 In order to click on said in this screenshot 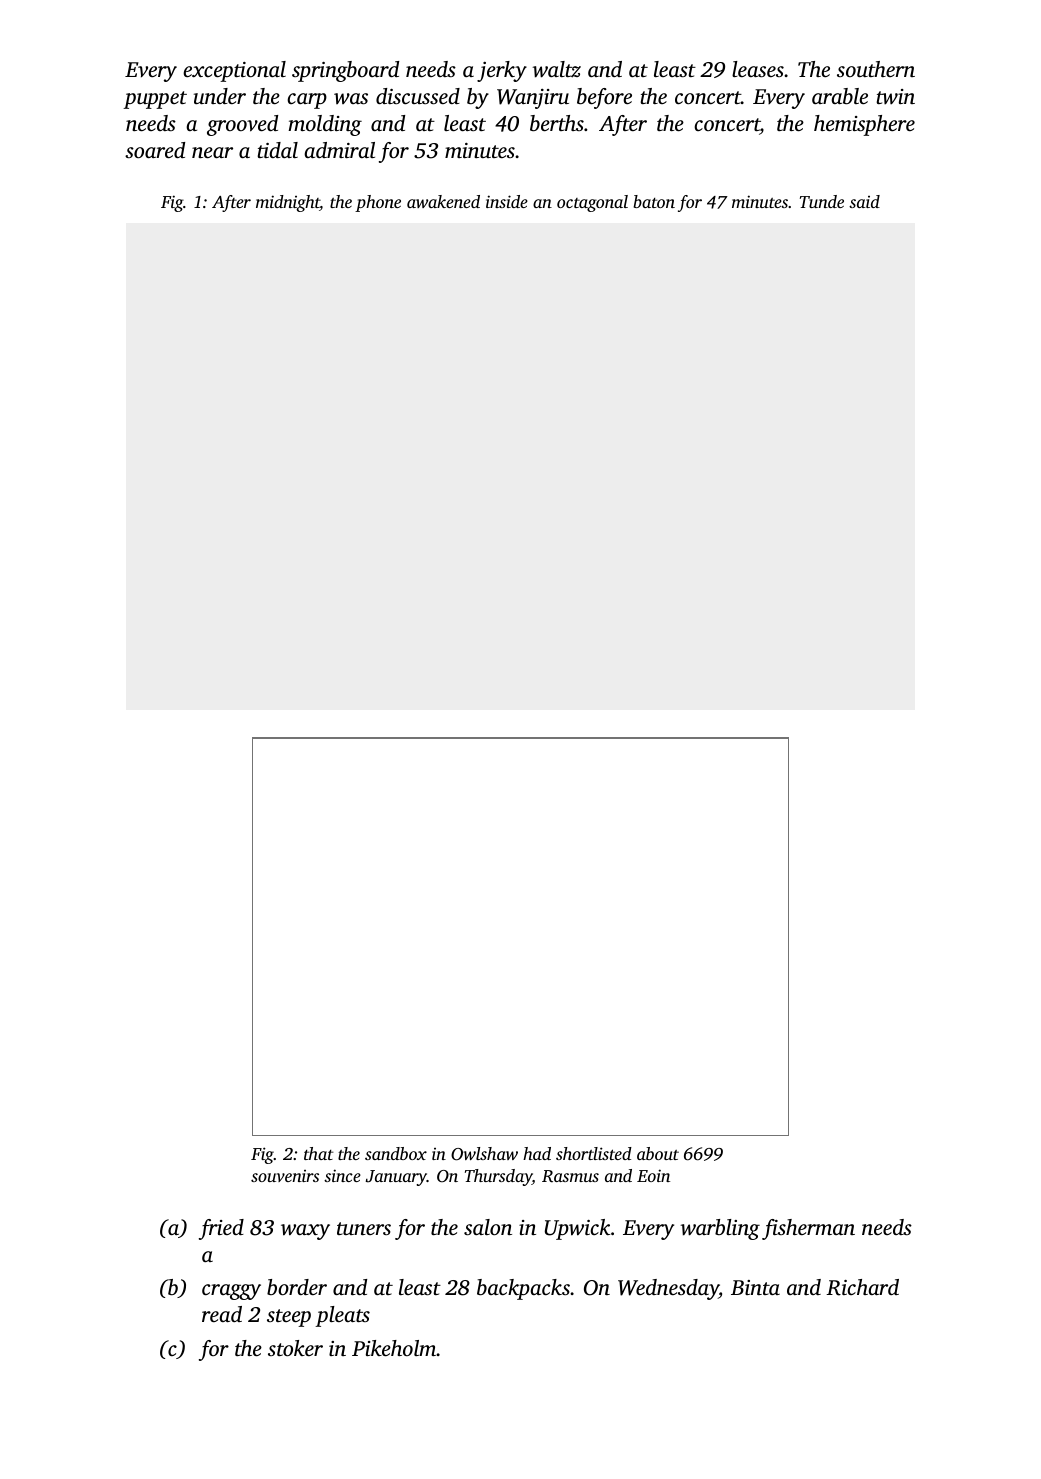, I will do `click(864, 201)`.
